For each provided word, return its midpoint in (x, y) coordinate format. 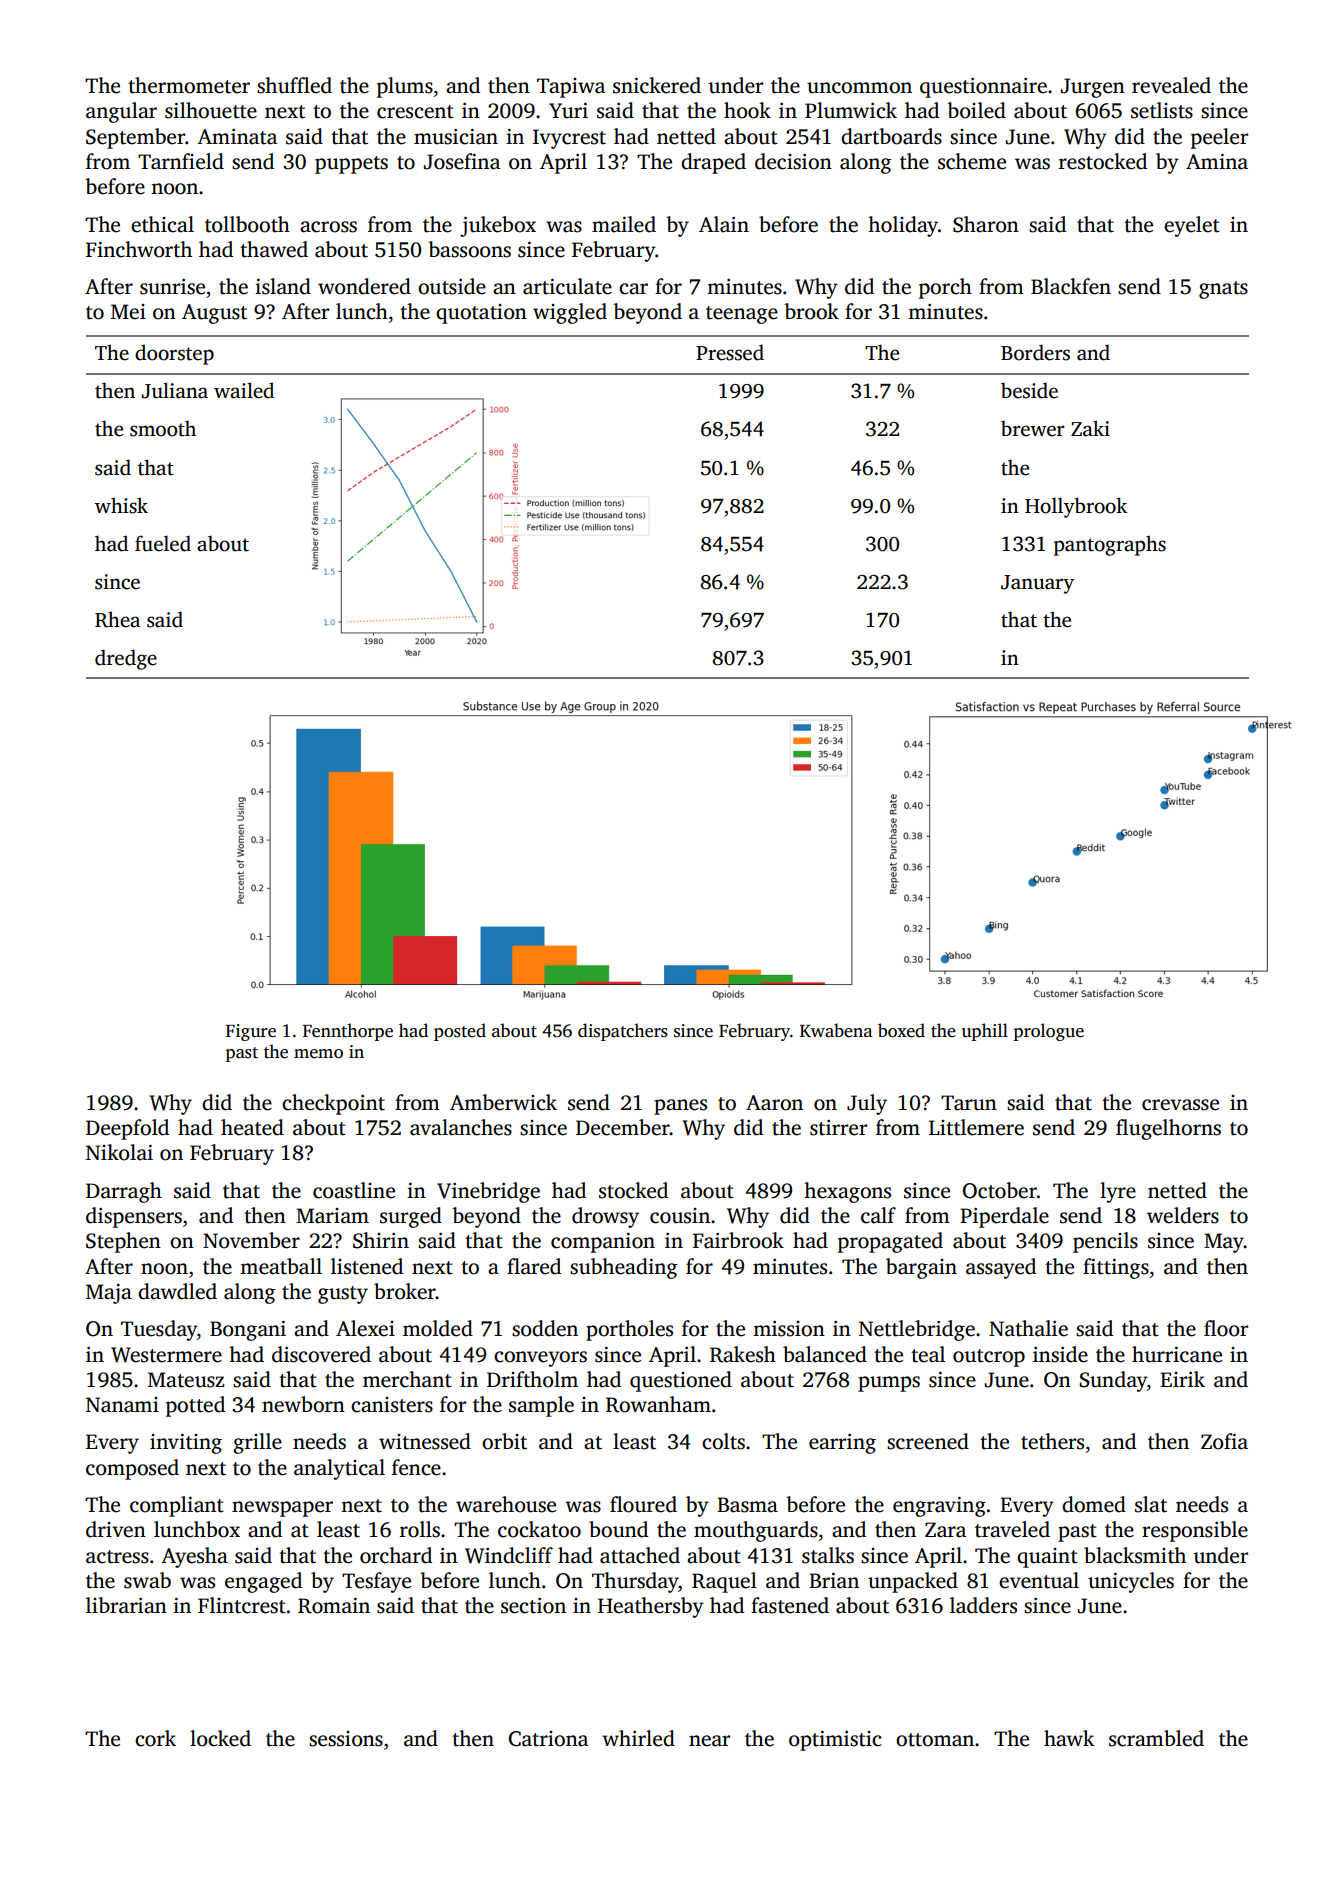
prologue (1049, 1032)
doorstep (174, 354)
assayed (1001, 1268)
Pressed (730, 352)
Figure (251, 1032)
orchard (396, 1555)
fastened (790, 1605)
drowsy (605, 1217)
